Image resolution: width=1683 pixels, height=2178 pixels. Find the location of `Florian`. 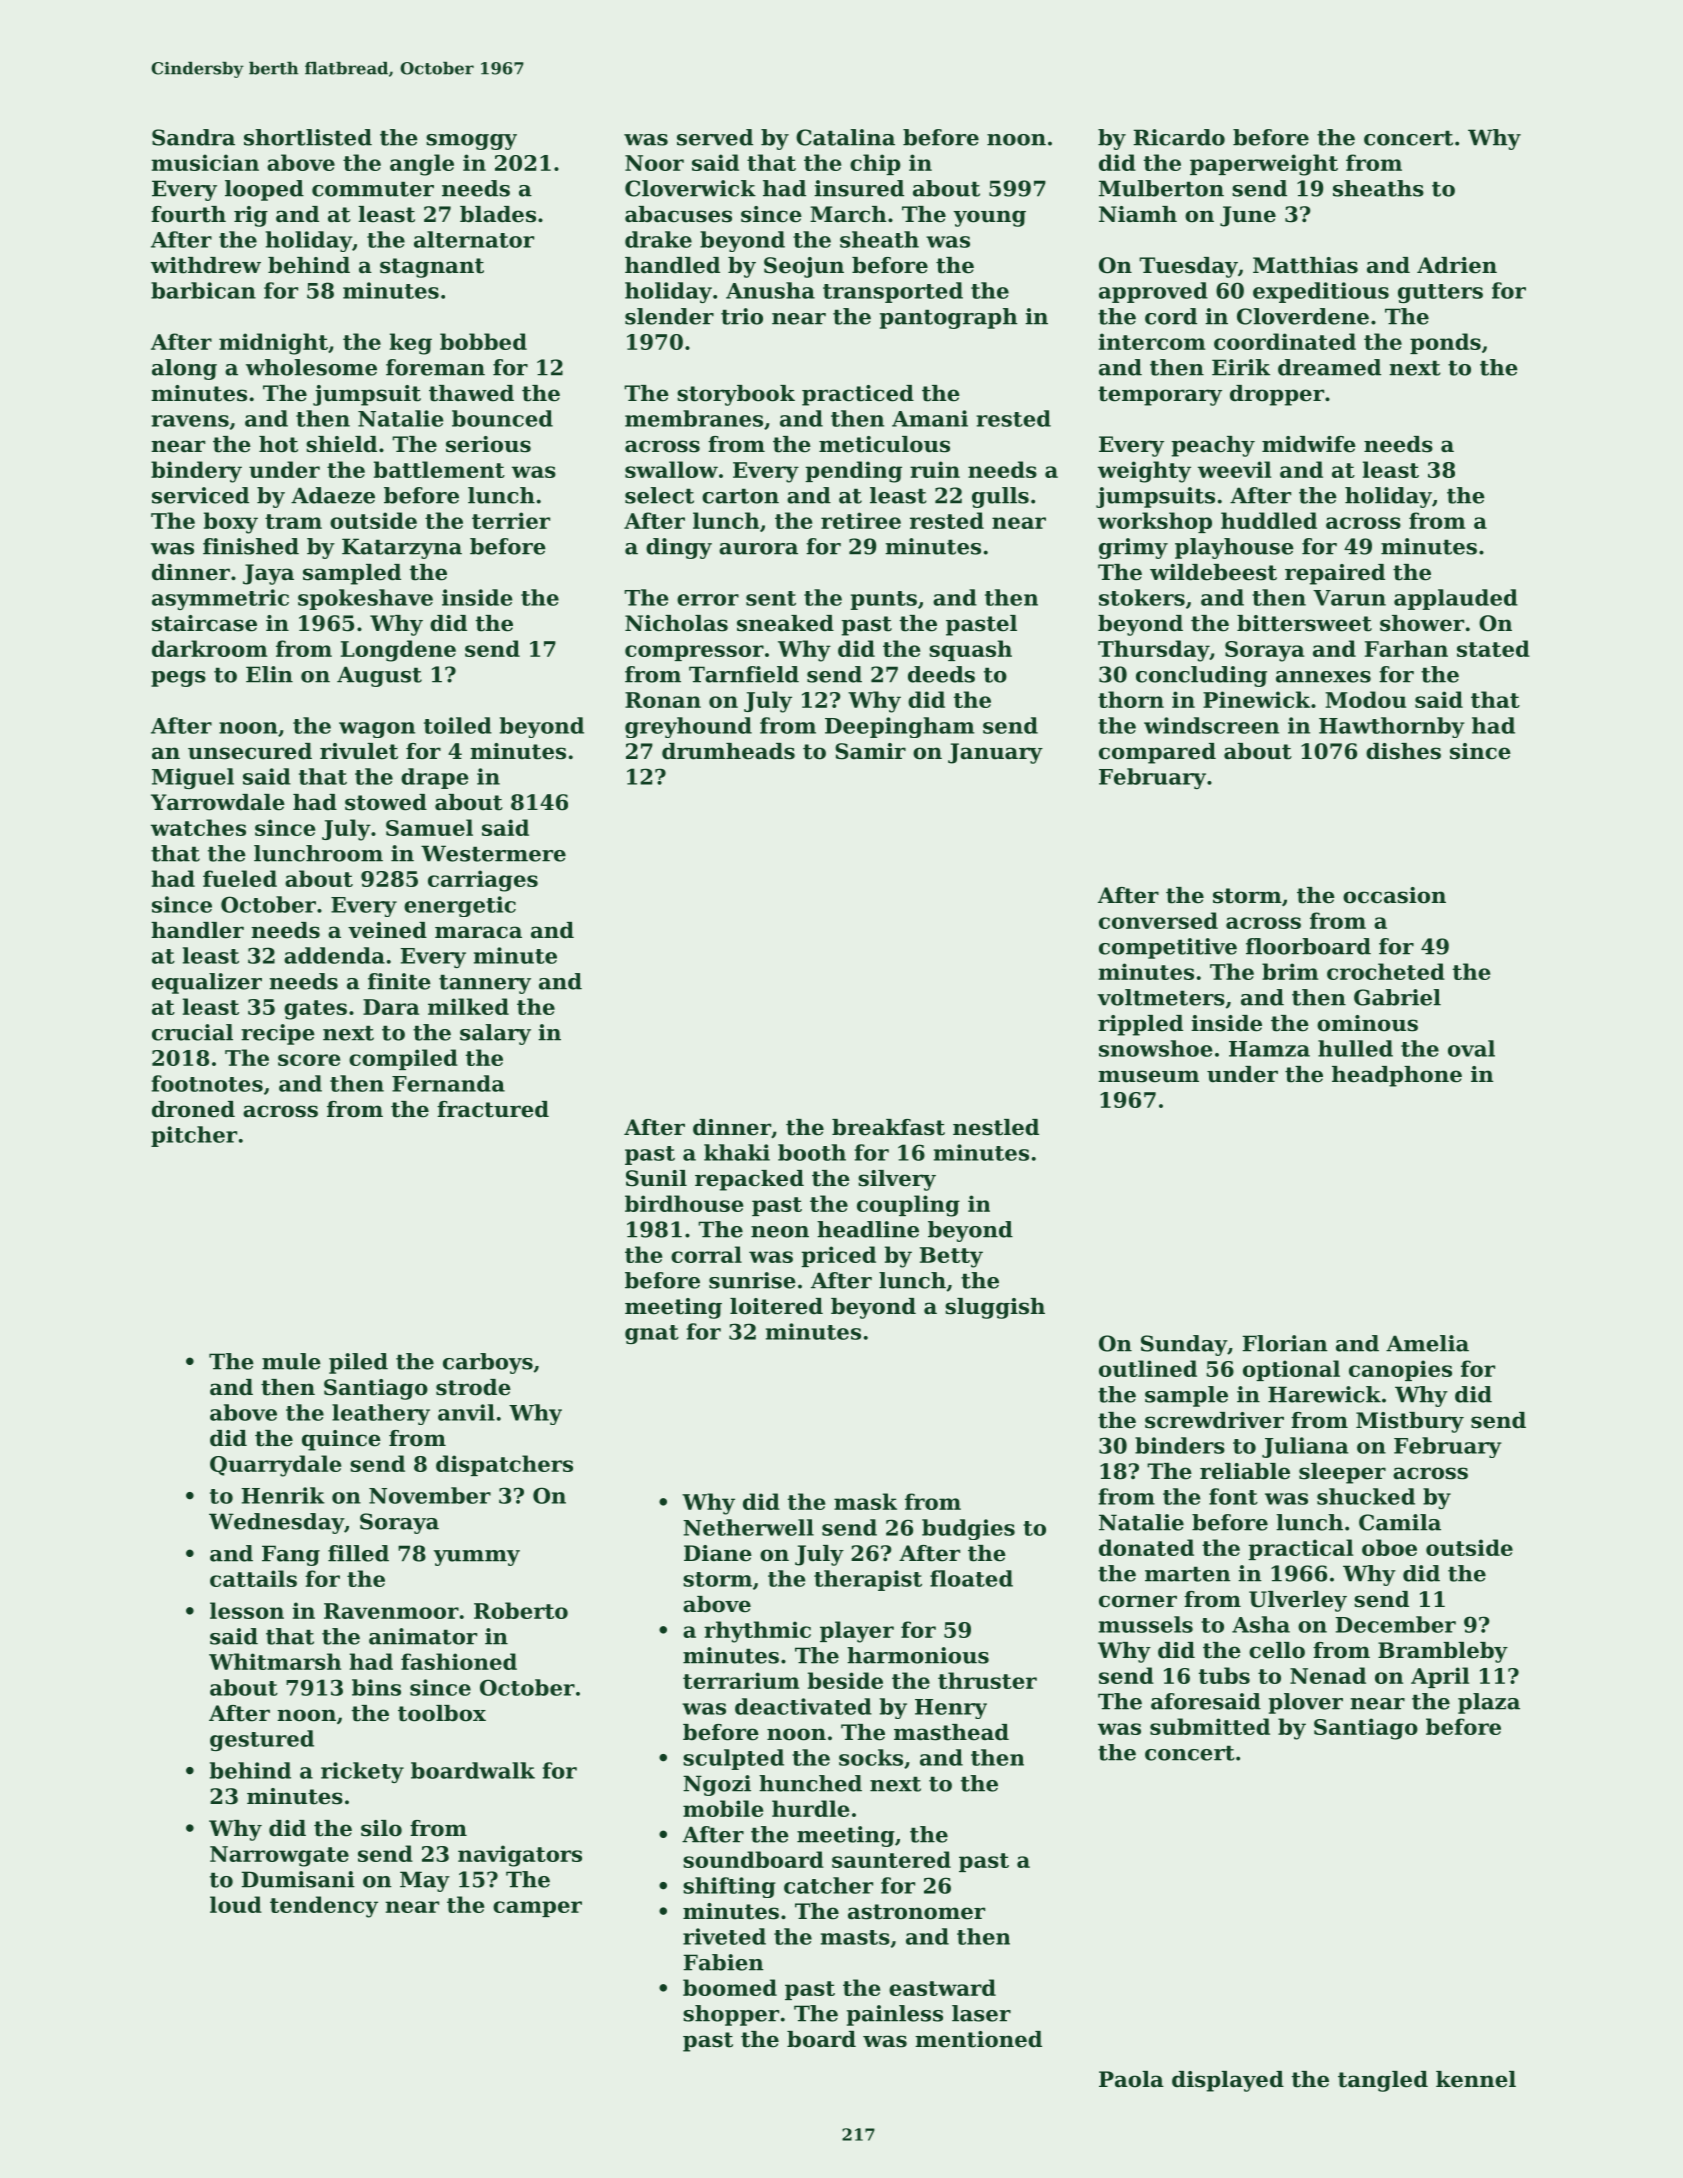

Florian is located at coordinates (1285, 1343).
